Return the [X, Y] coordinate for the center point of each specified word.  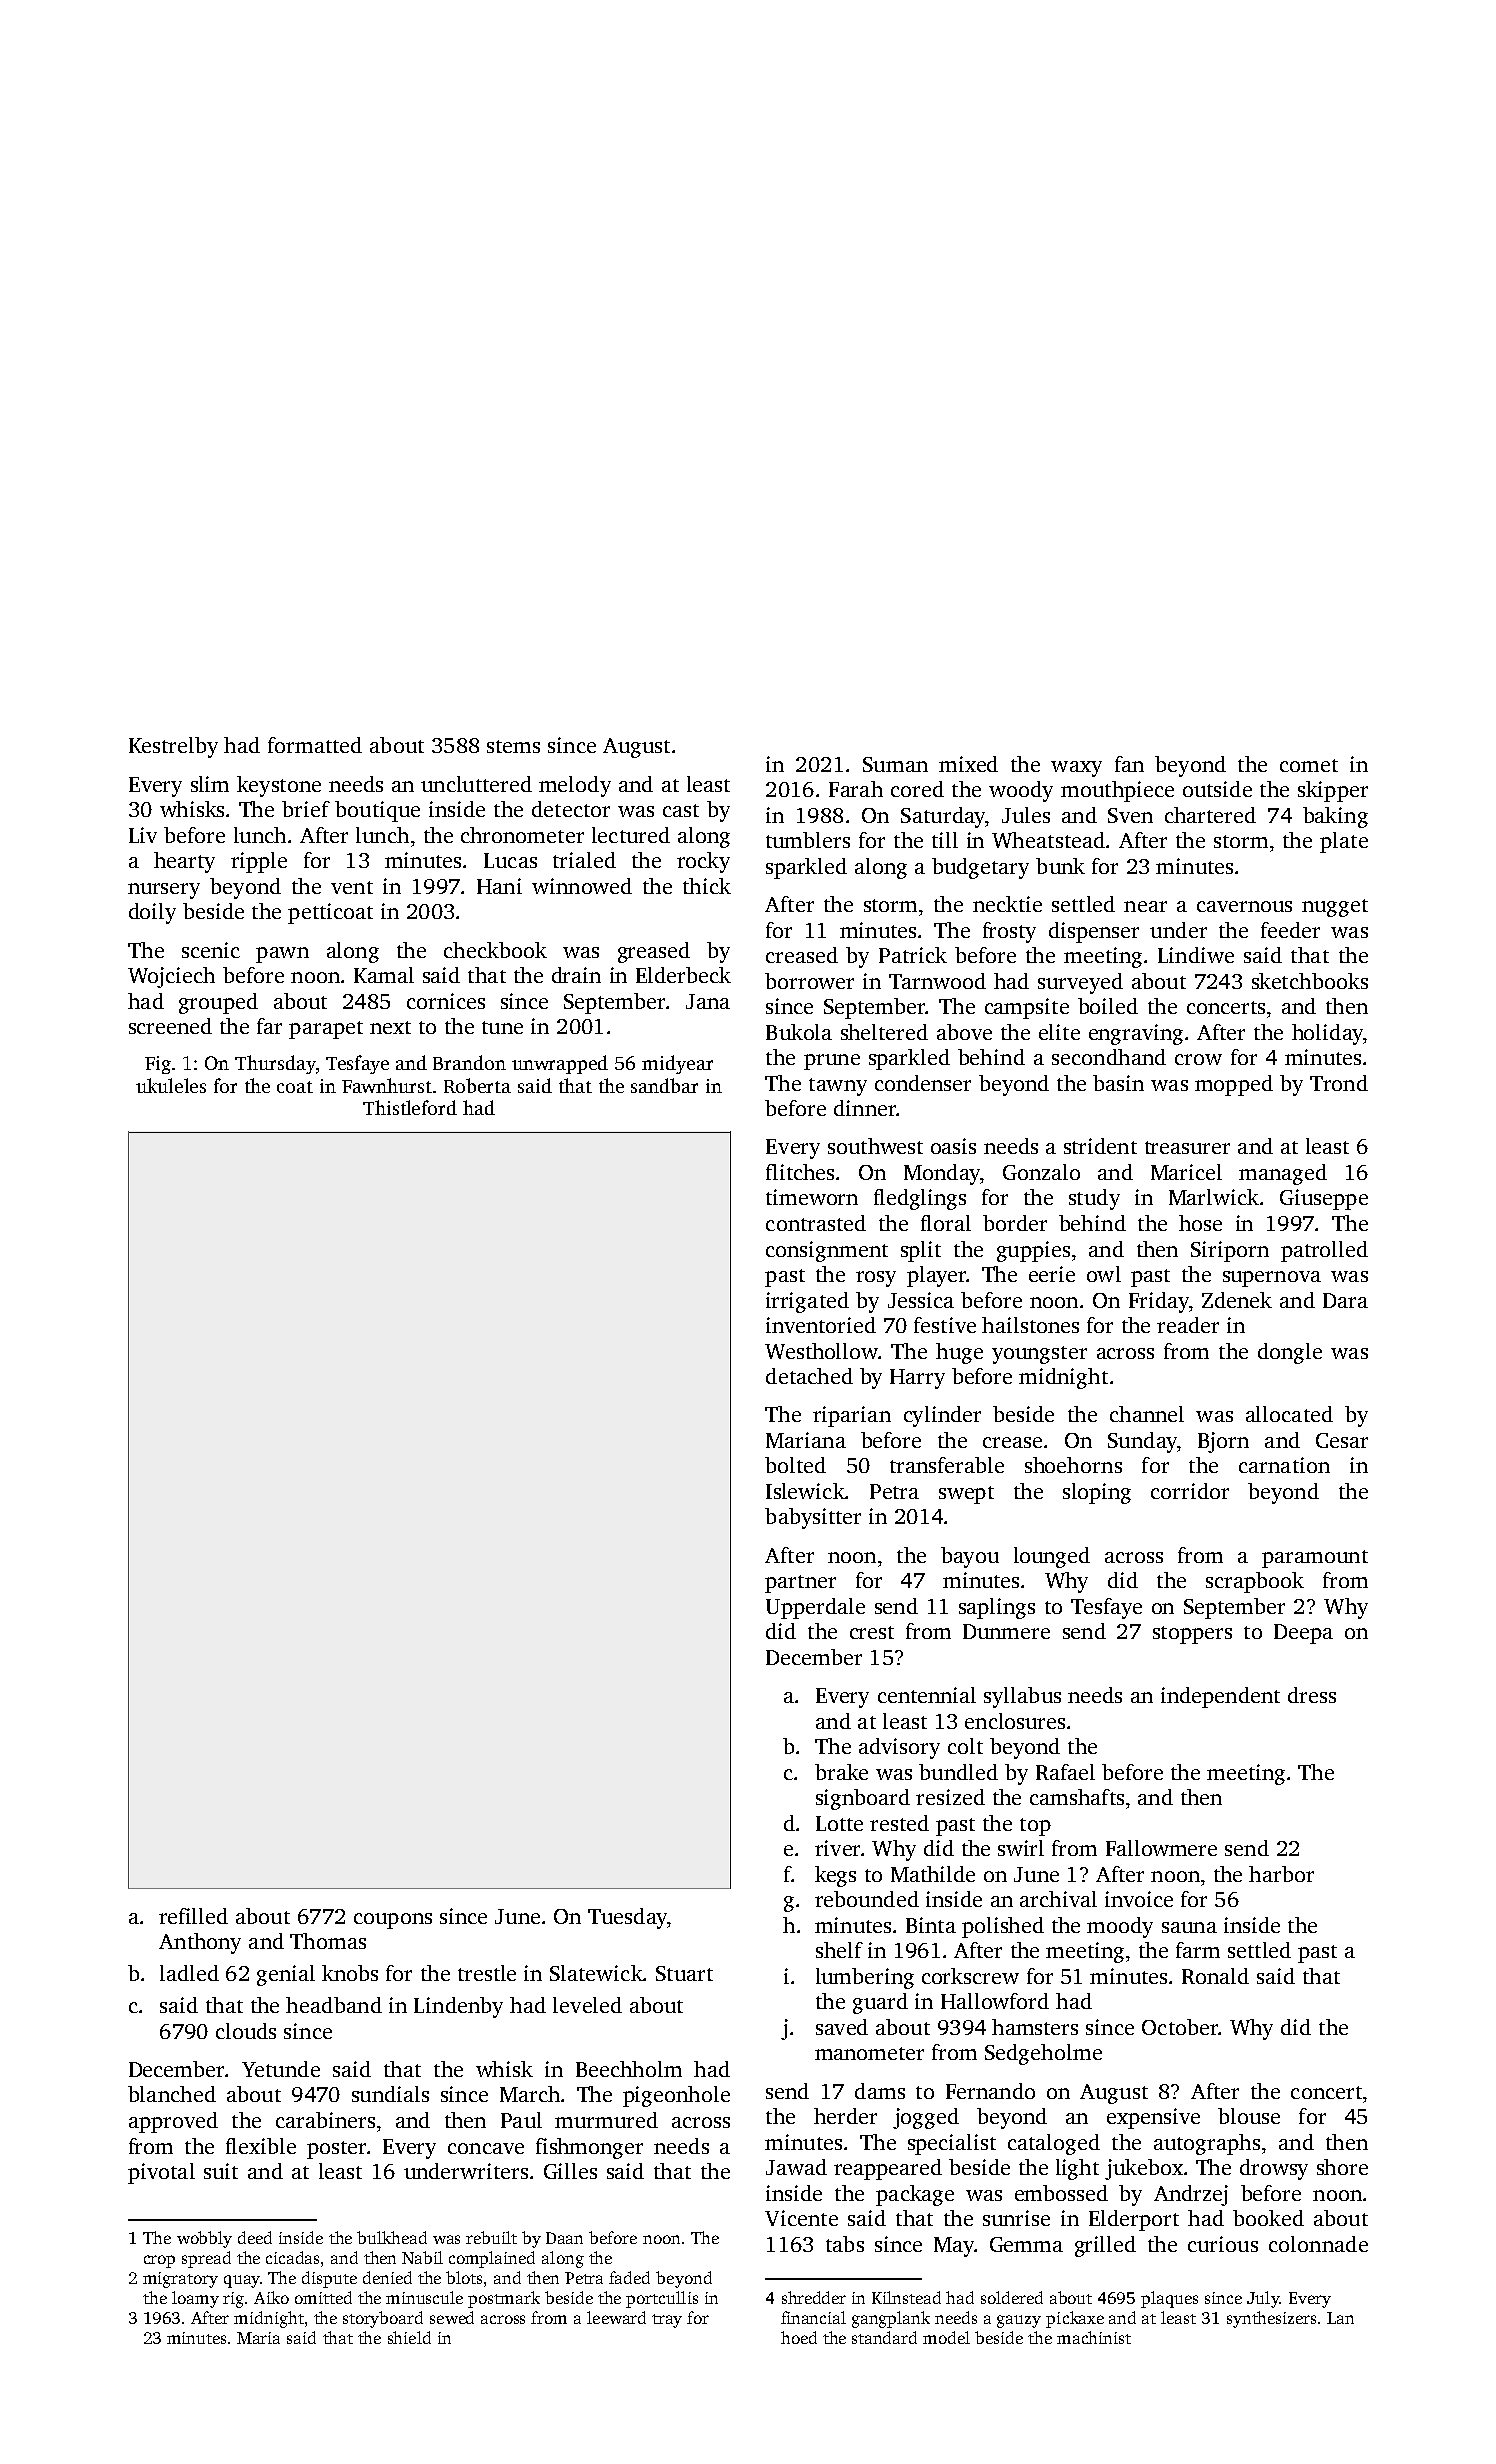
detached [809, 1376]
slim [210, 784]
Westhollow [821, 1351]
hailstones [1030, 1325]
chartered [1210, 815]
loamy [195, 2299]
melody [575, 786]
